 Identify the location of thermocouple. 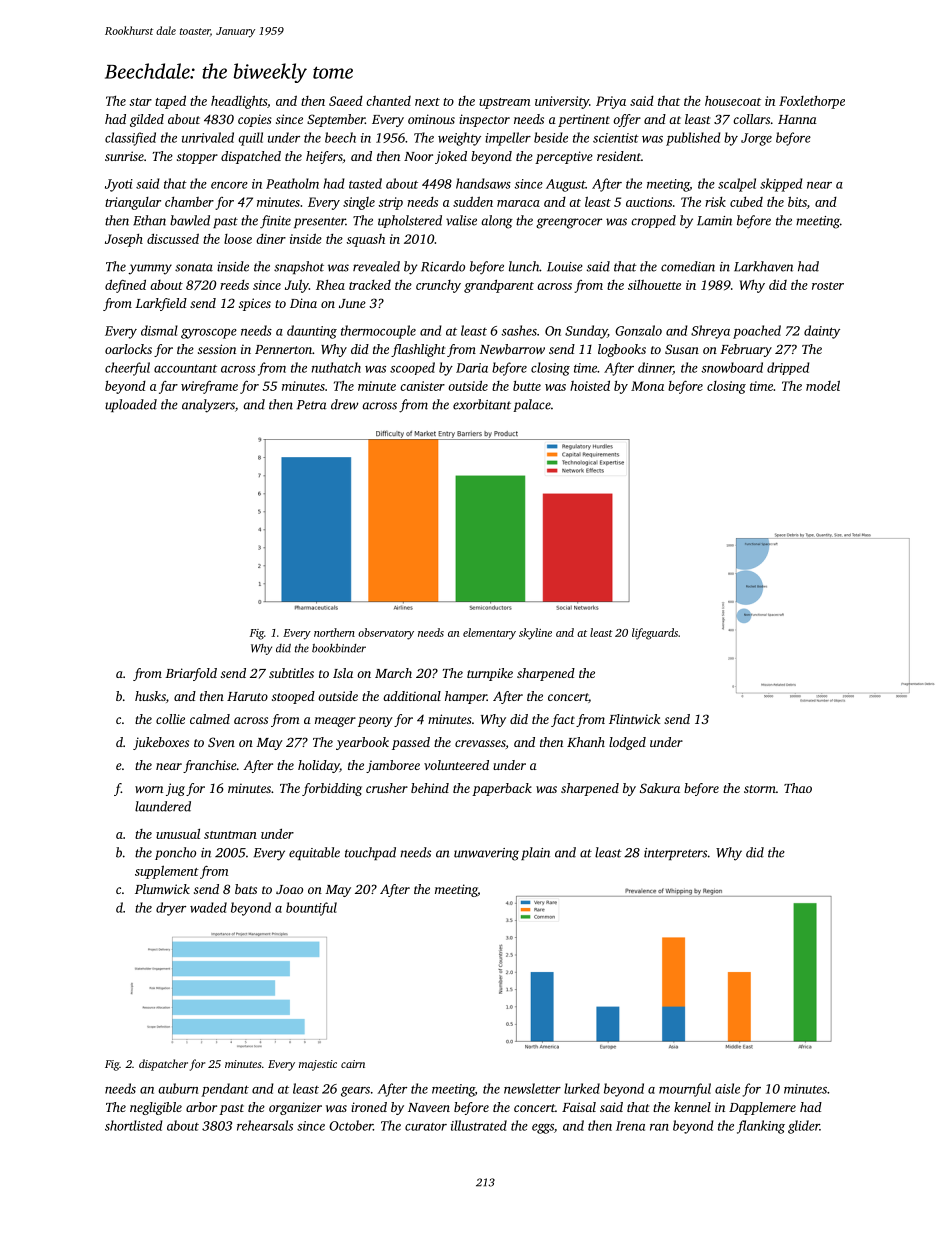
(378, 332).
